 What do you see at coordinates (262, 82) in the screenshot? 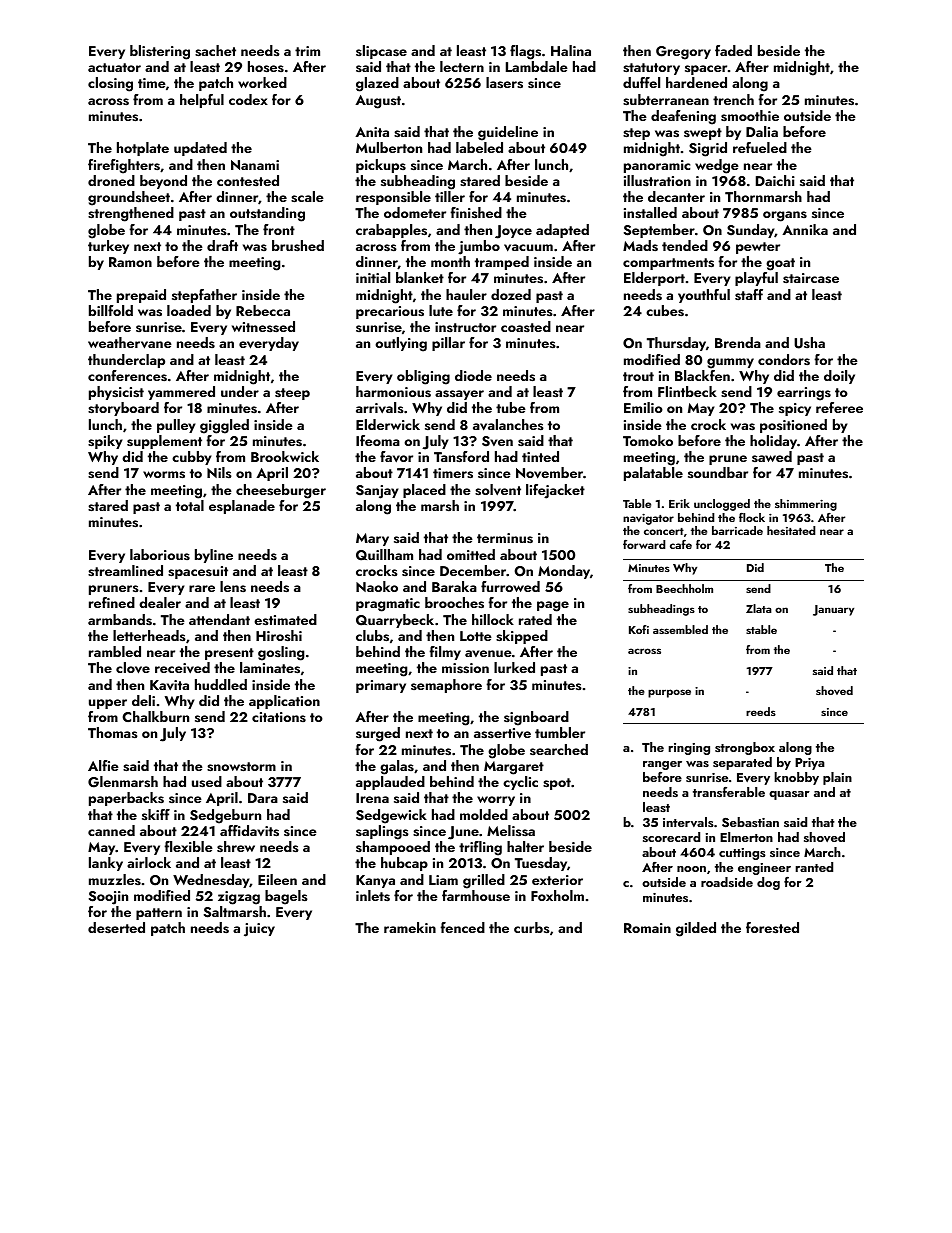
I see `worked` at bounding box center [262, 82].
